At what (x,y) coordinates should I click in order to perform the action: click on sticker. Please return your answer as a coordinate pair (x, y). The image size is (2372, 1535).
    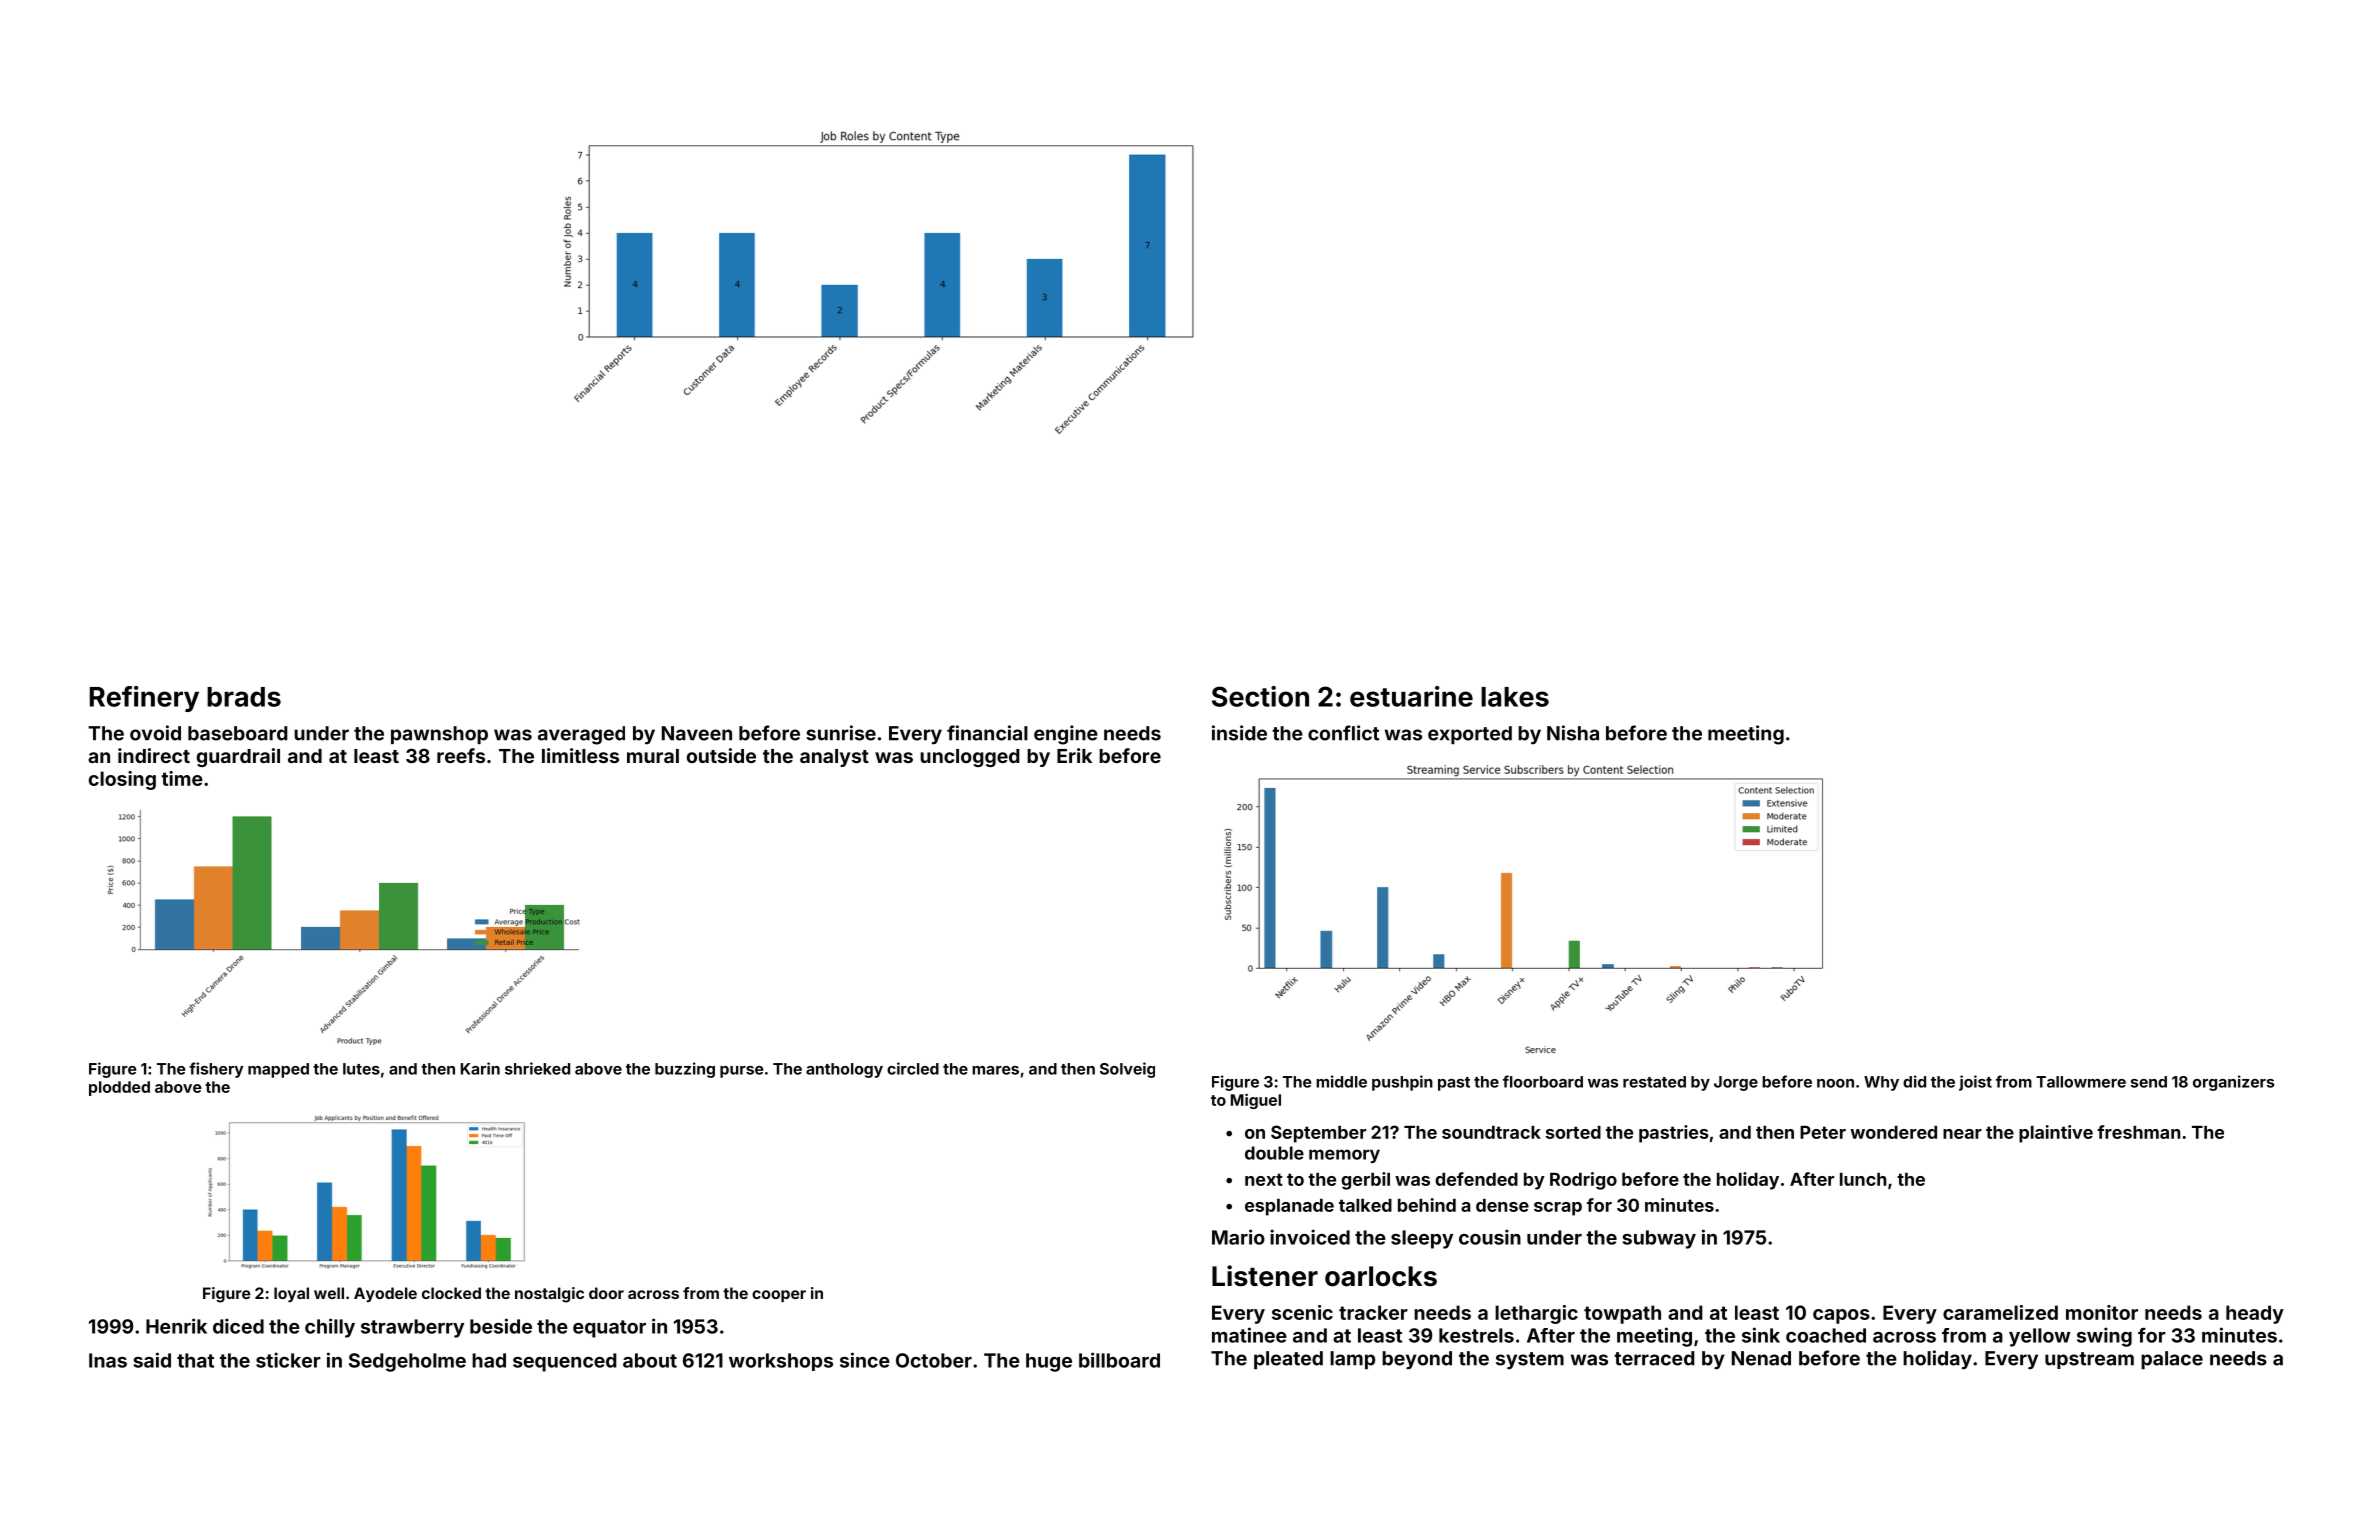
    Looking at the image, I should click on (288, 1360).
